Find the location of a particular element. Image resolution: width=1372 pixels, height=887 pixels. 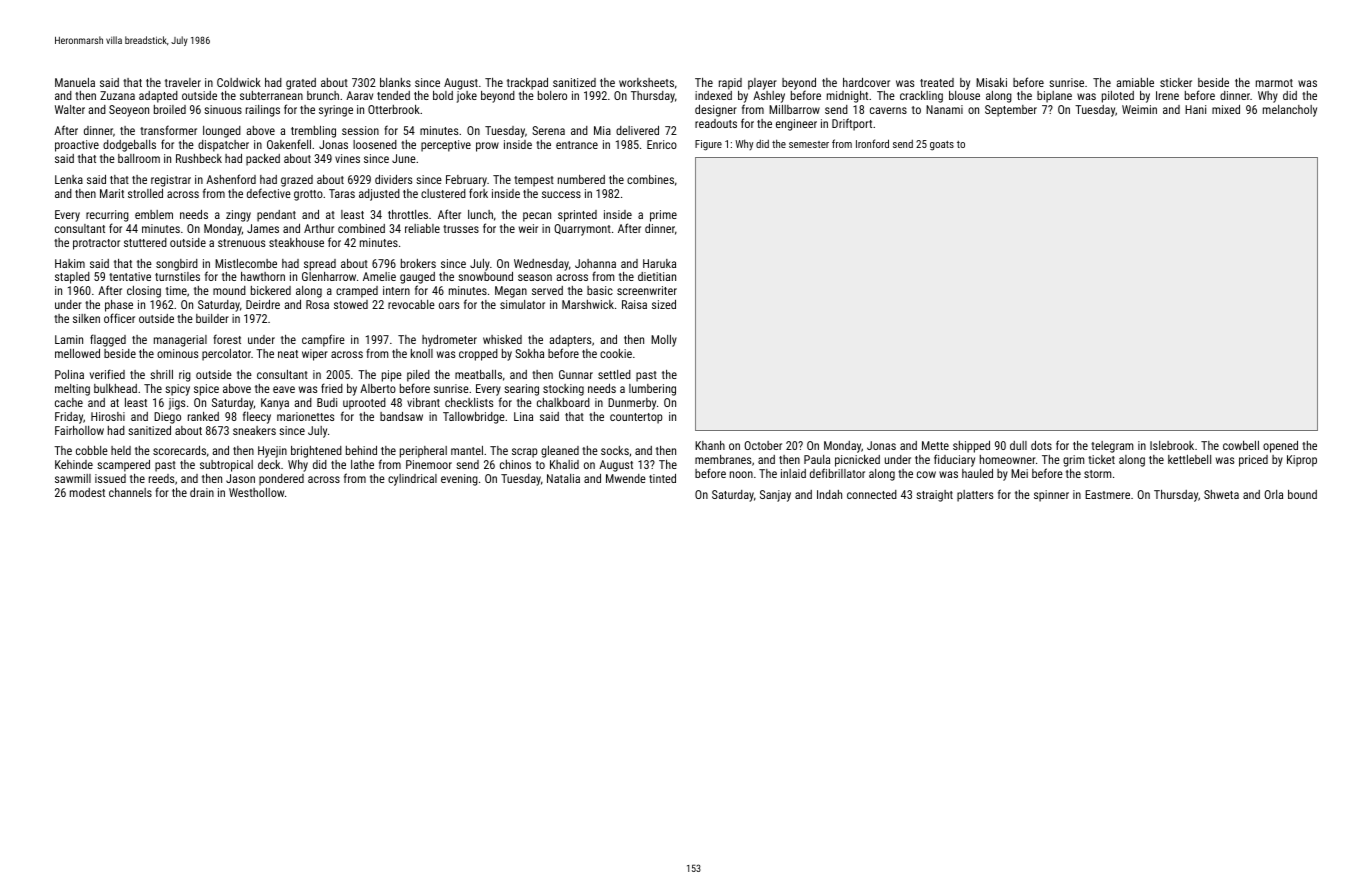

adjusted is located at coordinates (379, 195).
